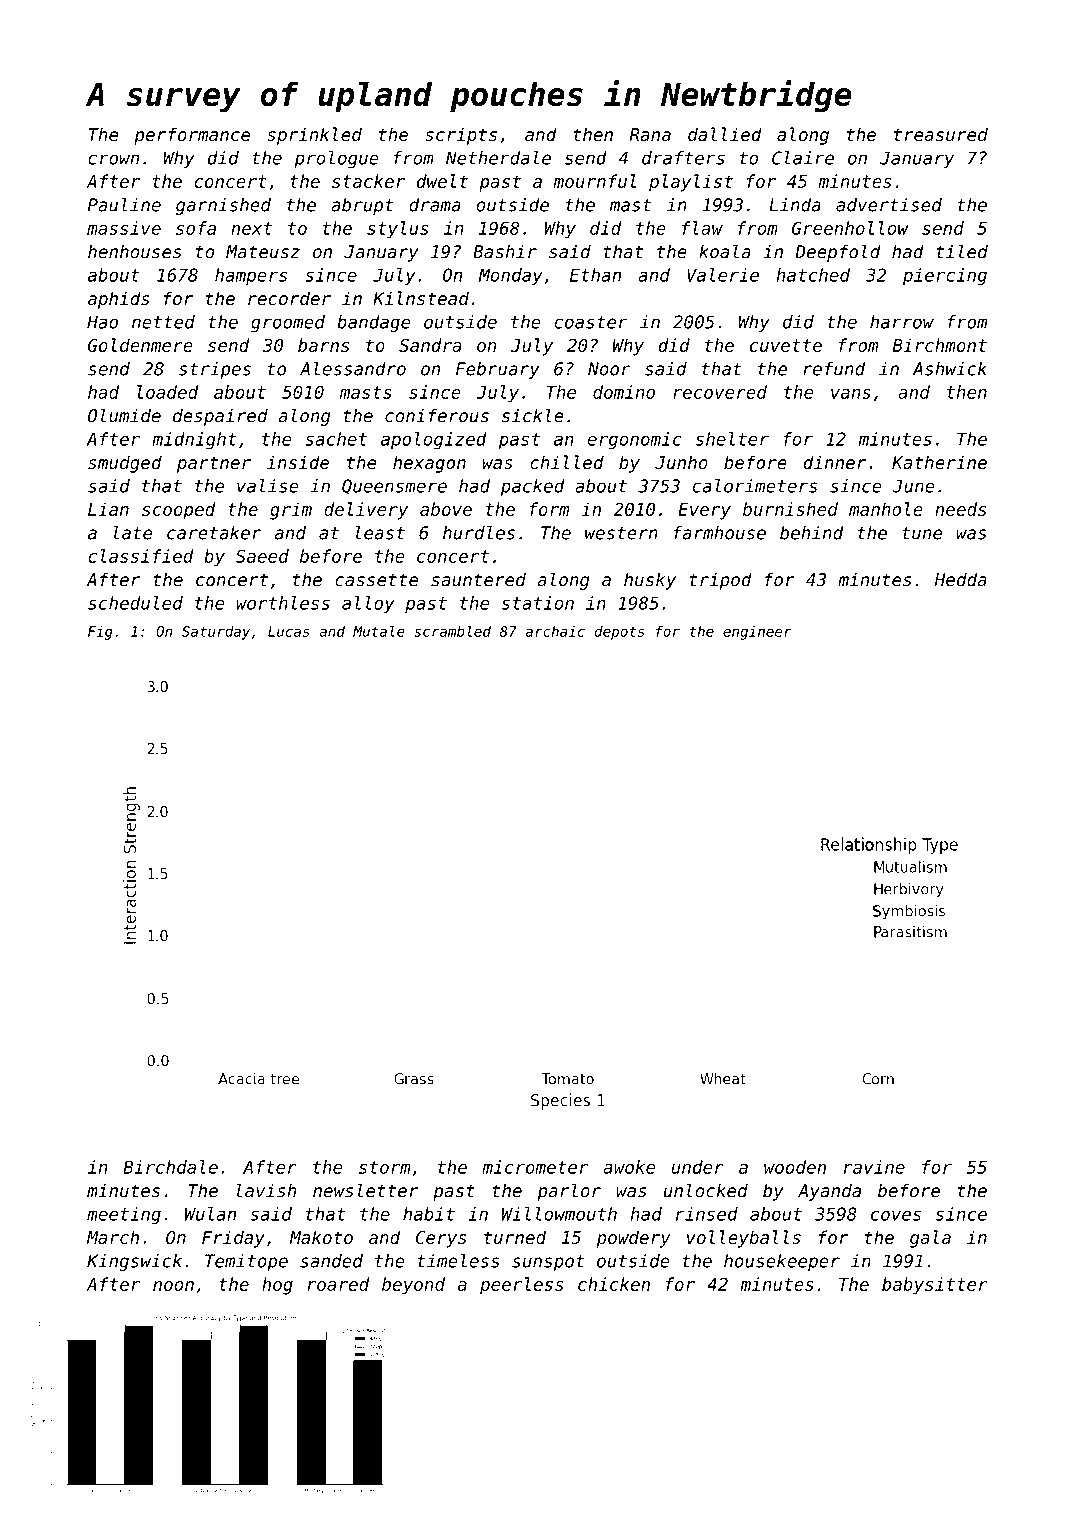 This image has width=1075, height=1521. I want to click on storm, so click(385, 1167).
